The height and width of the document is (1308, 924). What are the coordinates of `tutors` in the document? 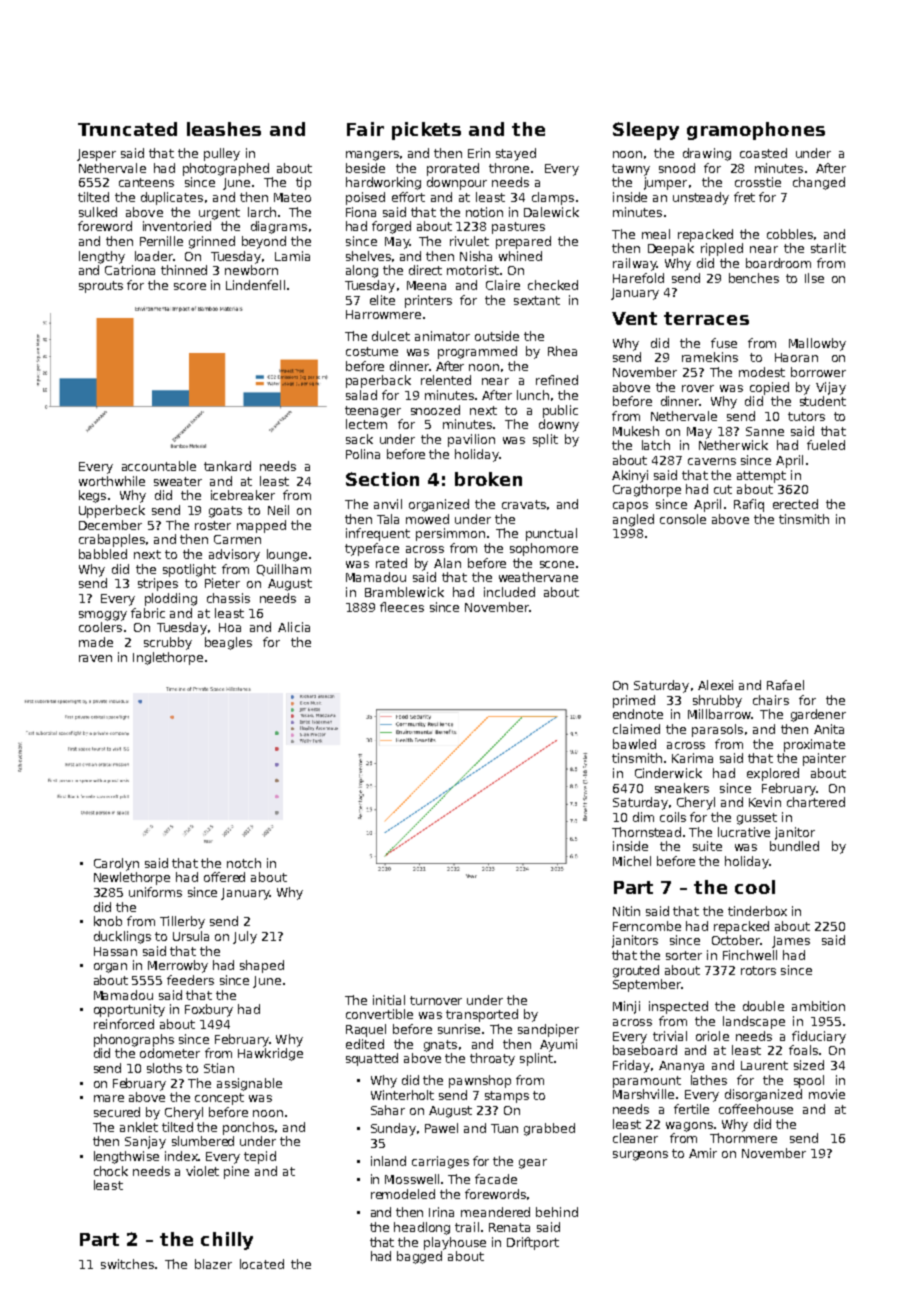 It's located at (806, 416).
